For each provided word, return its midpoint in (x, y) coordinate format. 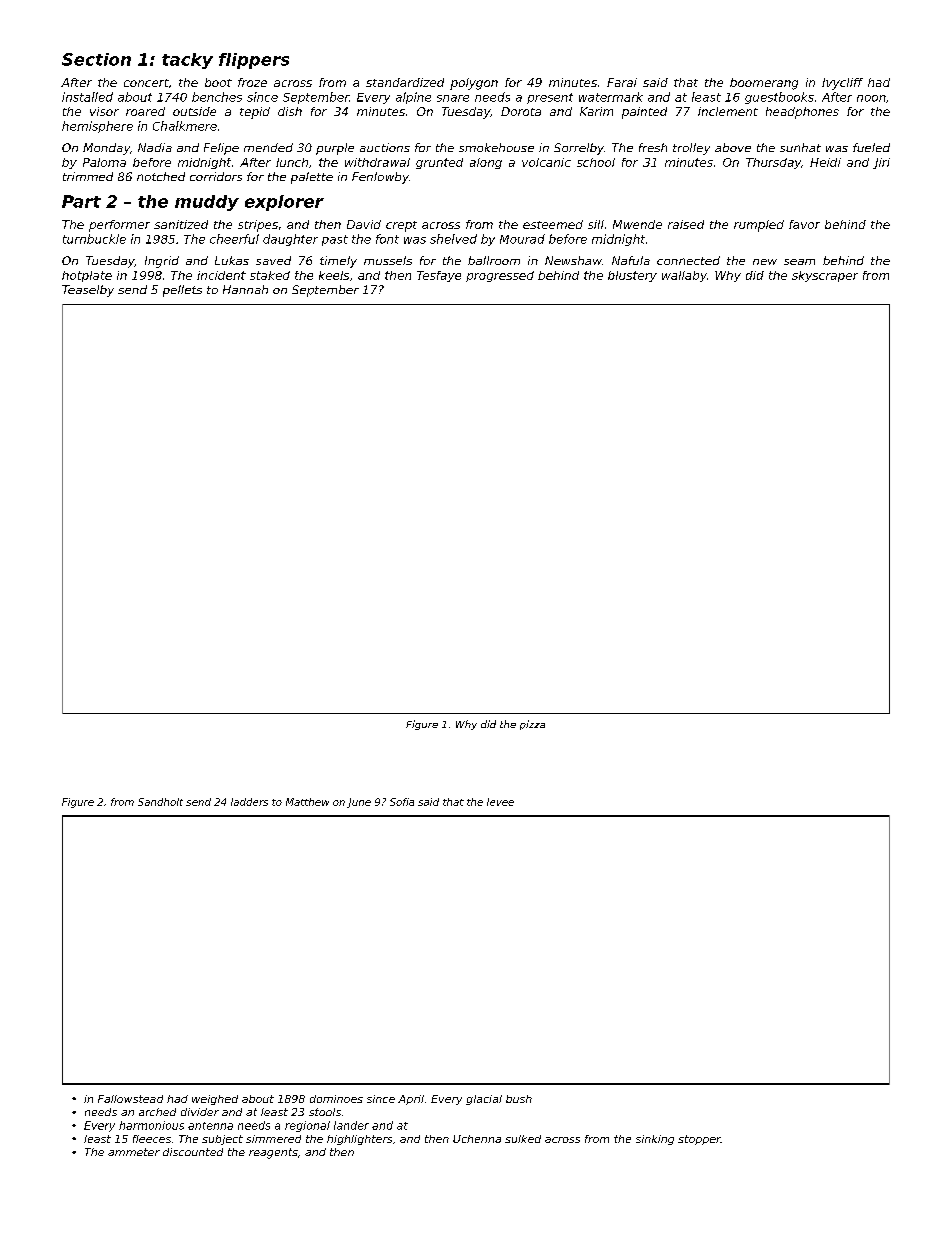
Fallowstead (130, 1099)
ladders (249, 802)
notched (161, 176)
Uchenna (477, 1139)
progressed (500, 276)
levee (500, 802)
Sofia (402, 802)
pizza (532, 725)
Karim (596, 111)
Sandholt (160, 802)
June (359, 803)
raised (686, 224)
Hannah (245, 289)
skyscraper (825, 276)
